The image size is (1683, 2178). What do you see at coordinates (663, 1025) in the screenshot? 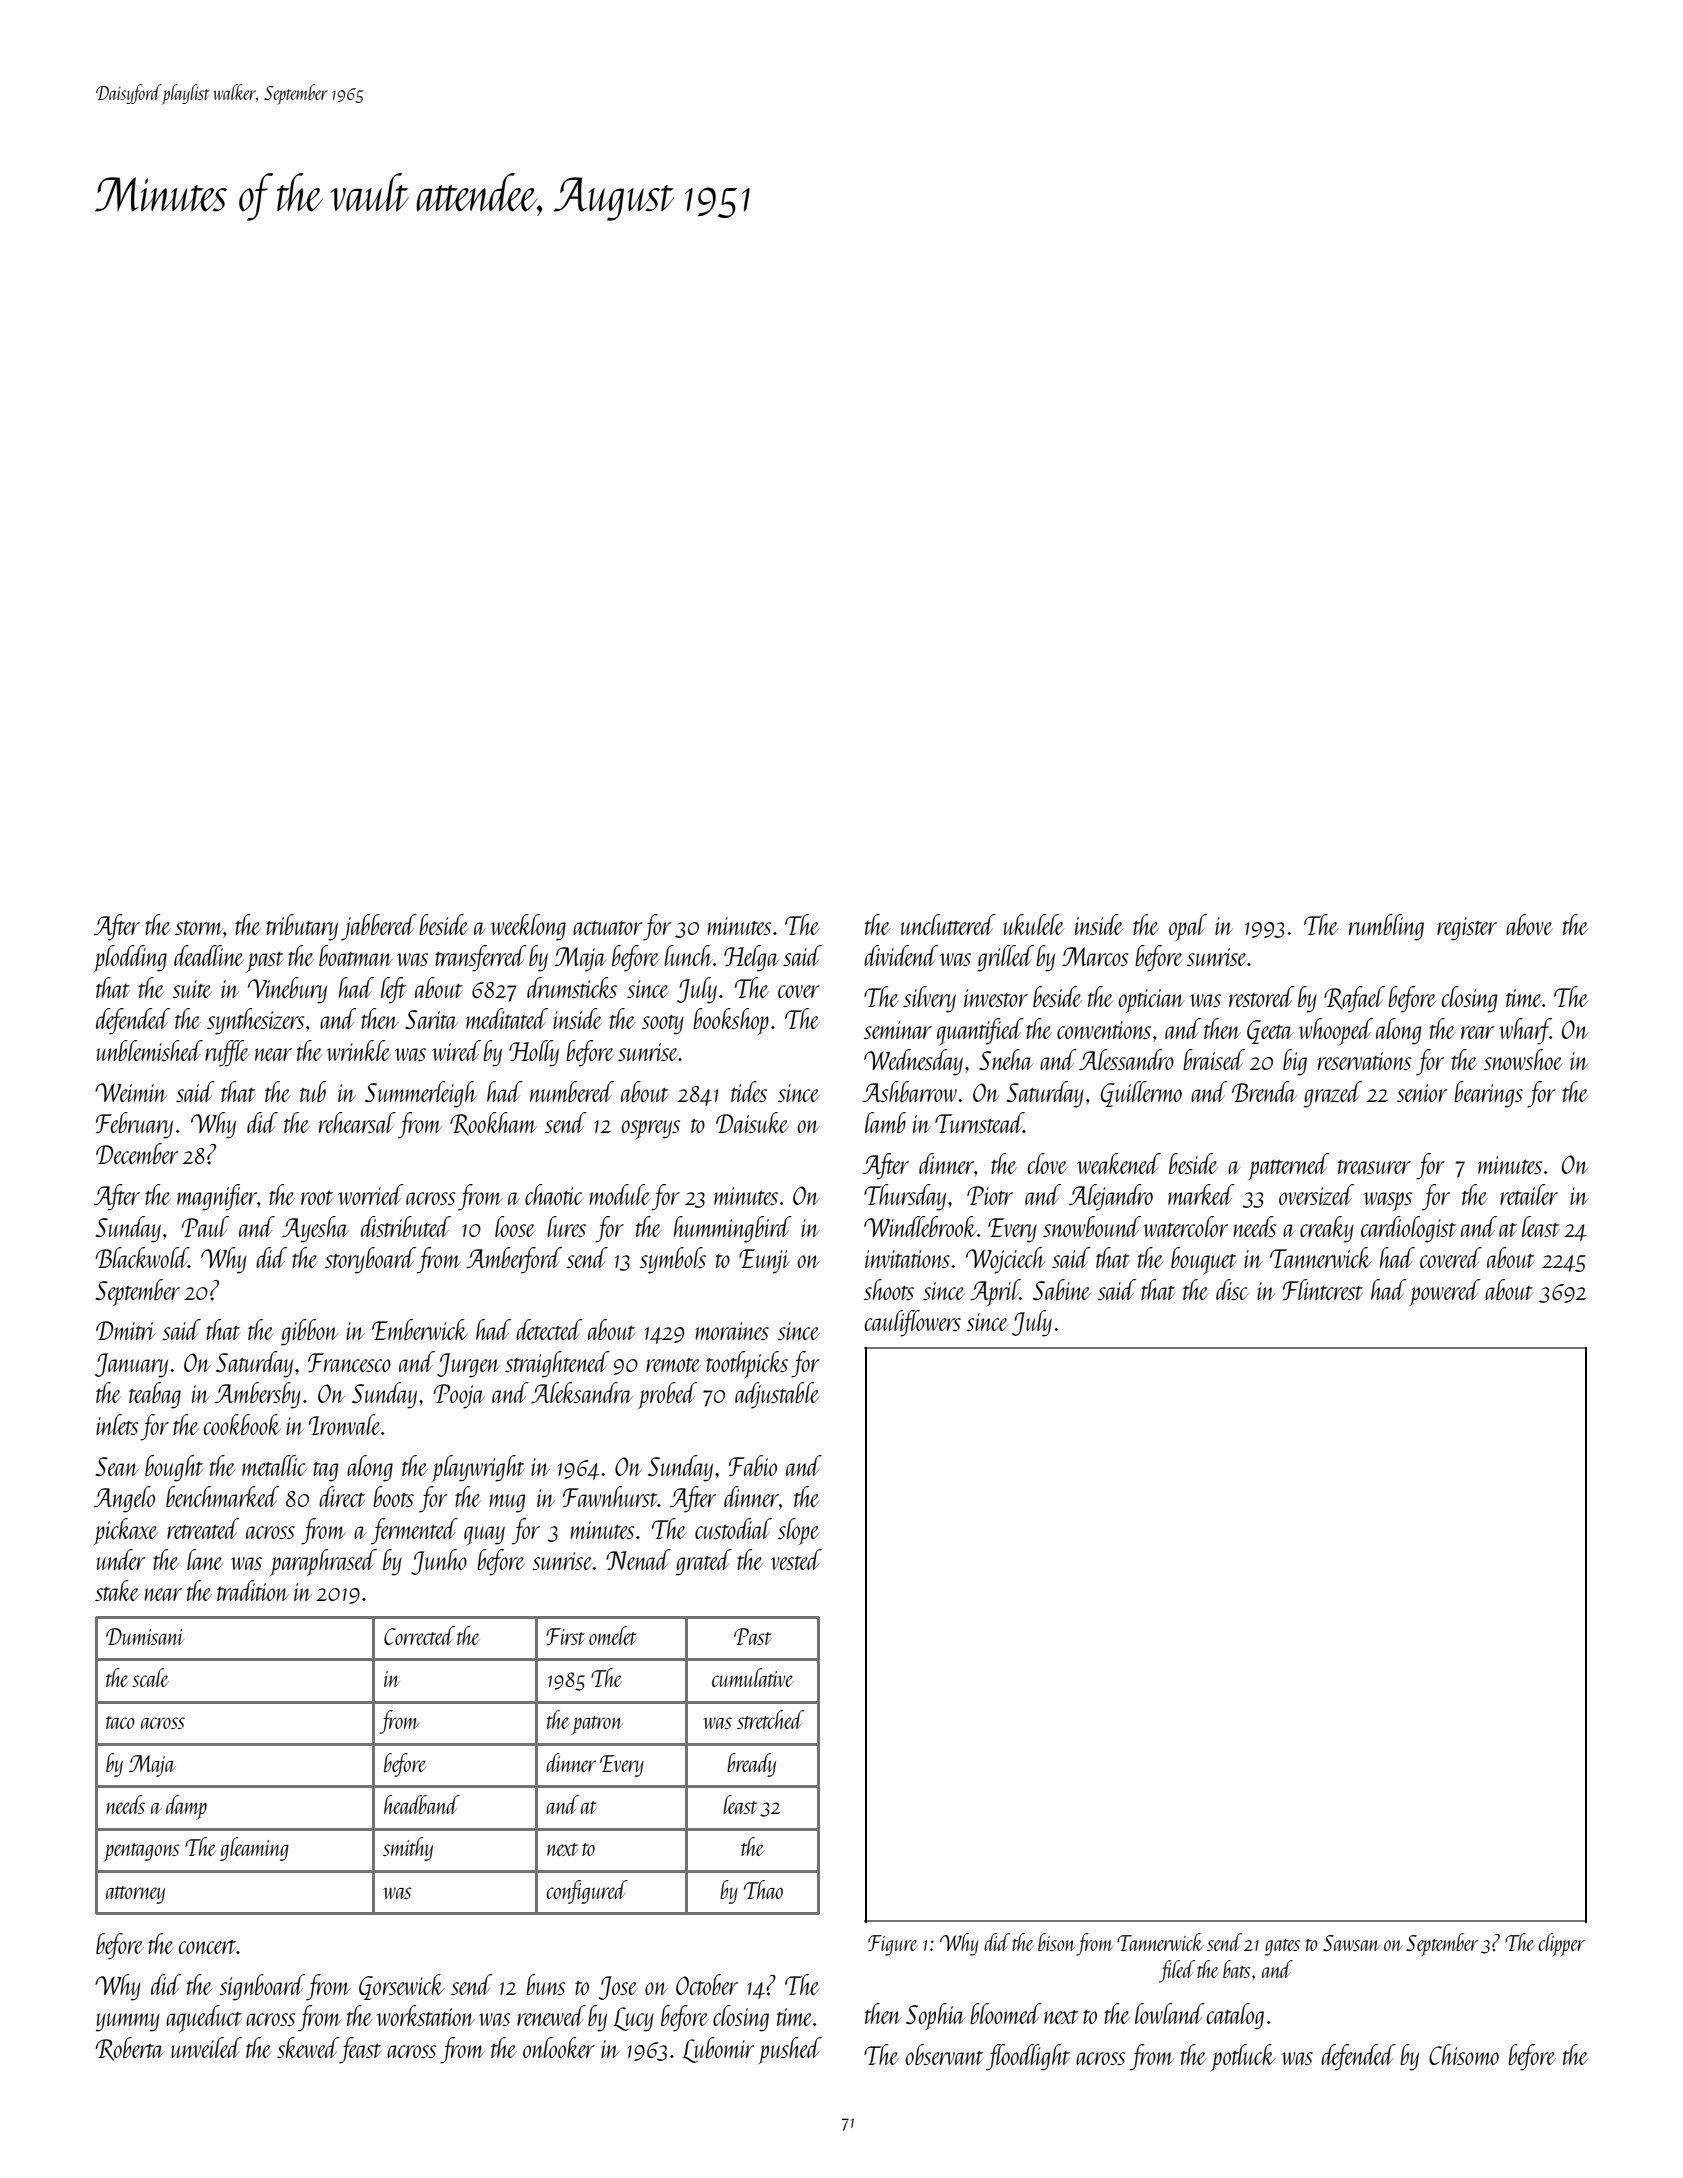
I see `sooty` at bounding box center [663, 1025].
